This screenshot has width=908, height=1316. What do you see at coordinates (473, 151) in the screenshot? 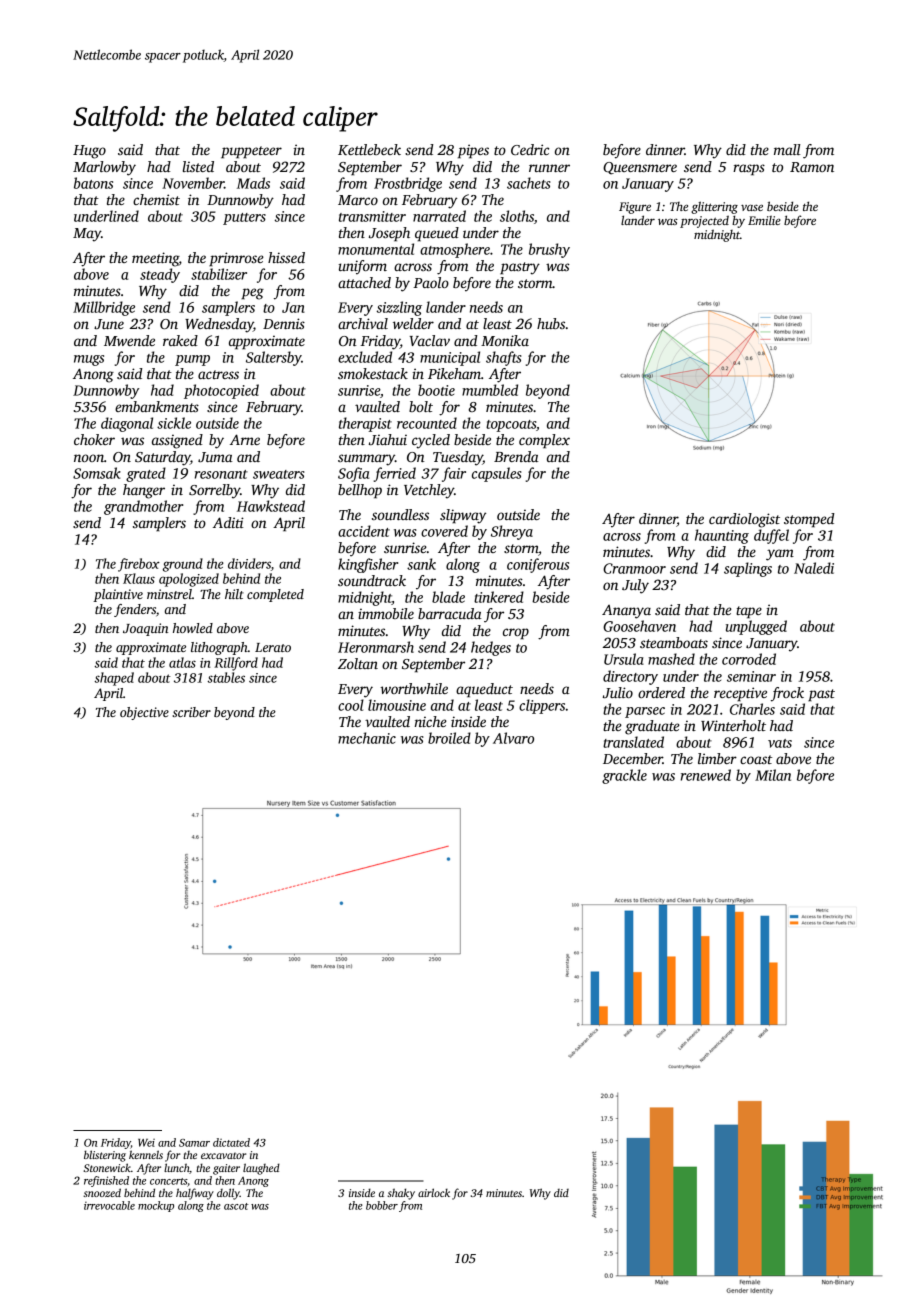
I see `pipes` at bounding box center [473, 151].
